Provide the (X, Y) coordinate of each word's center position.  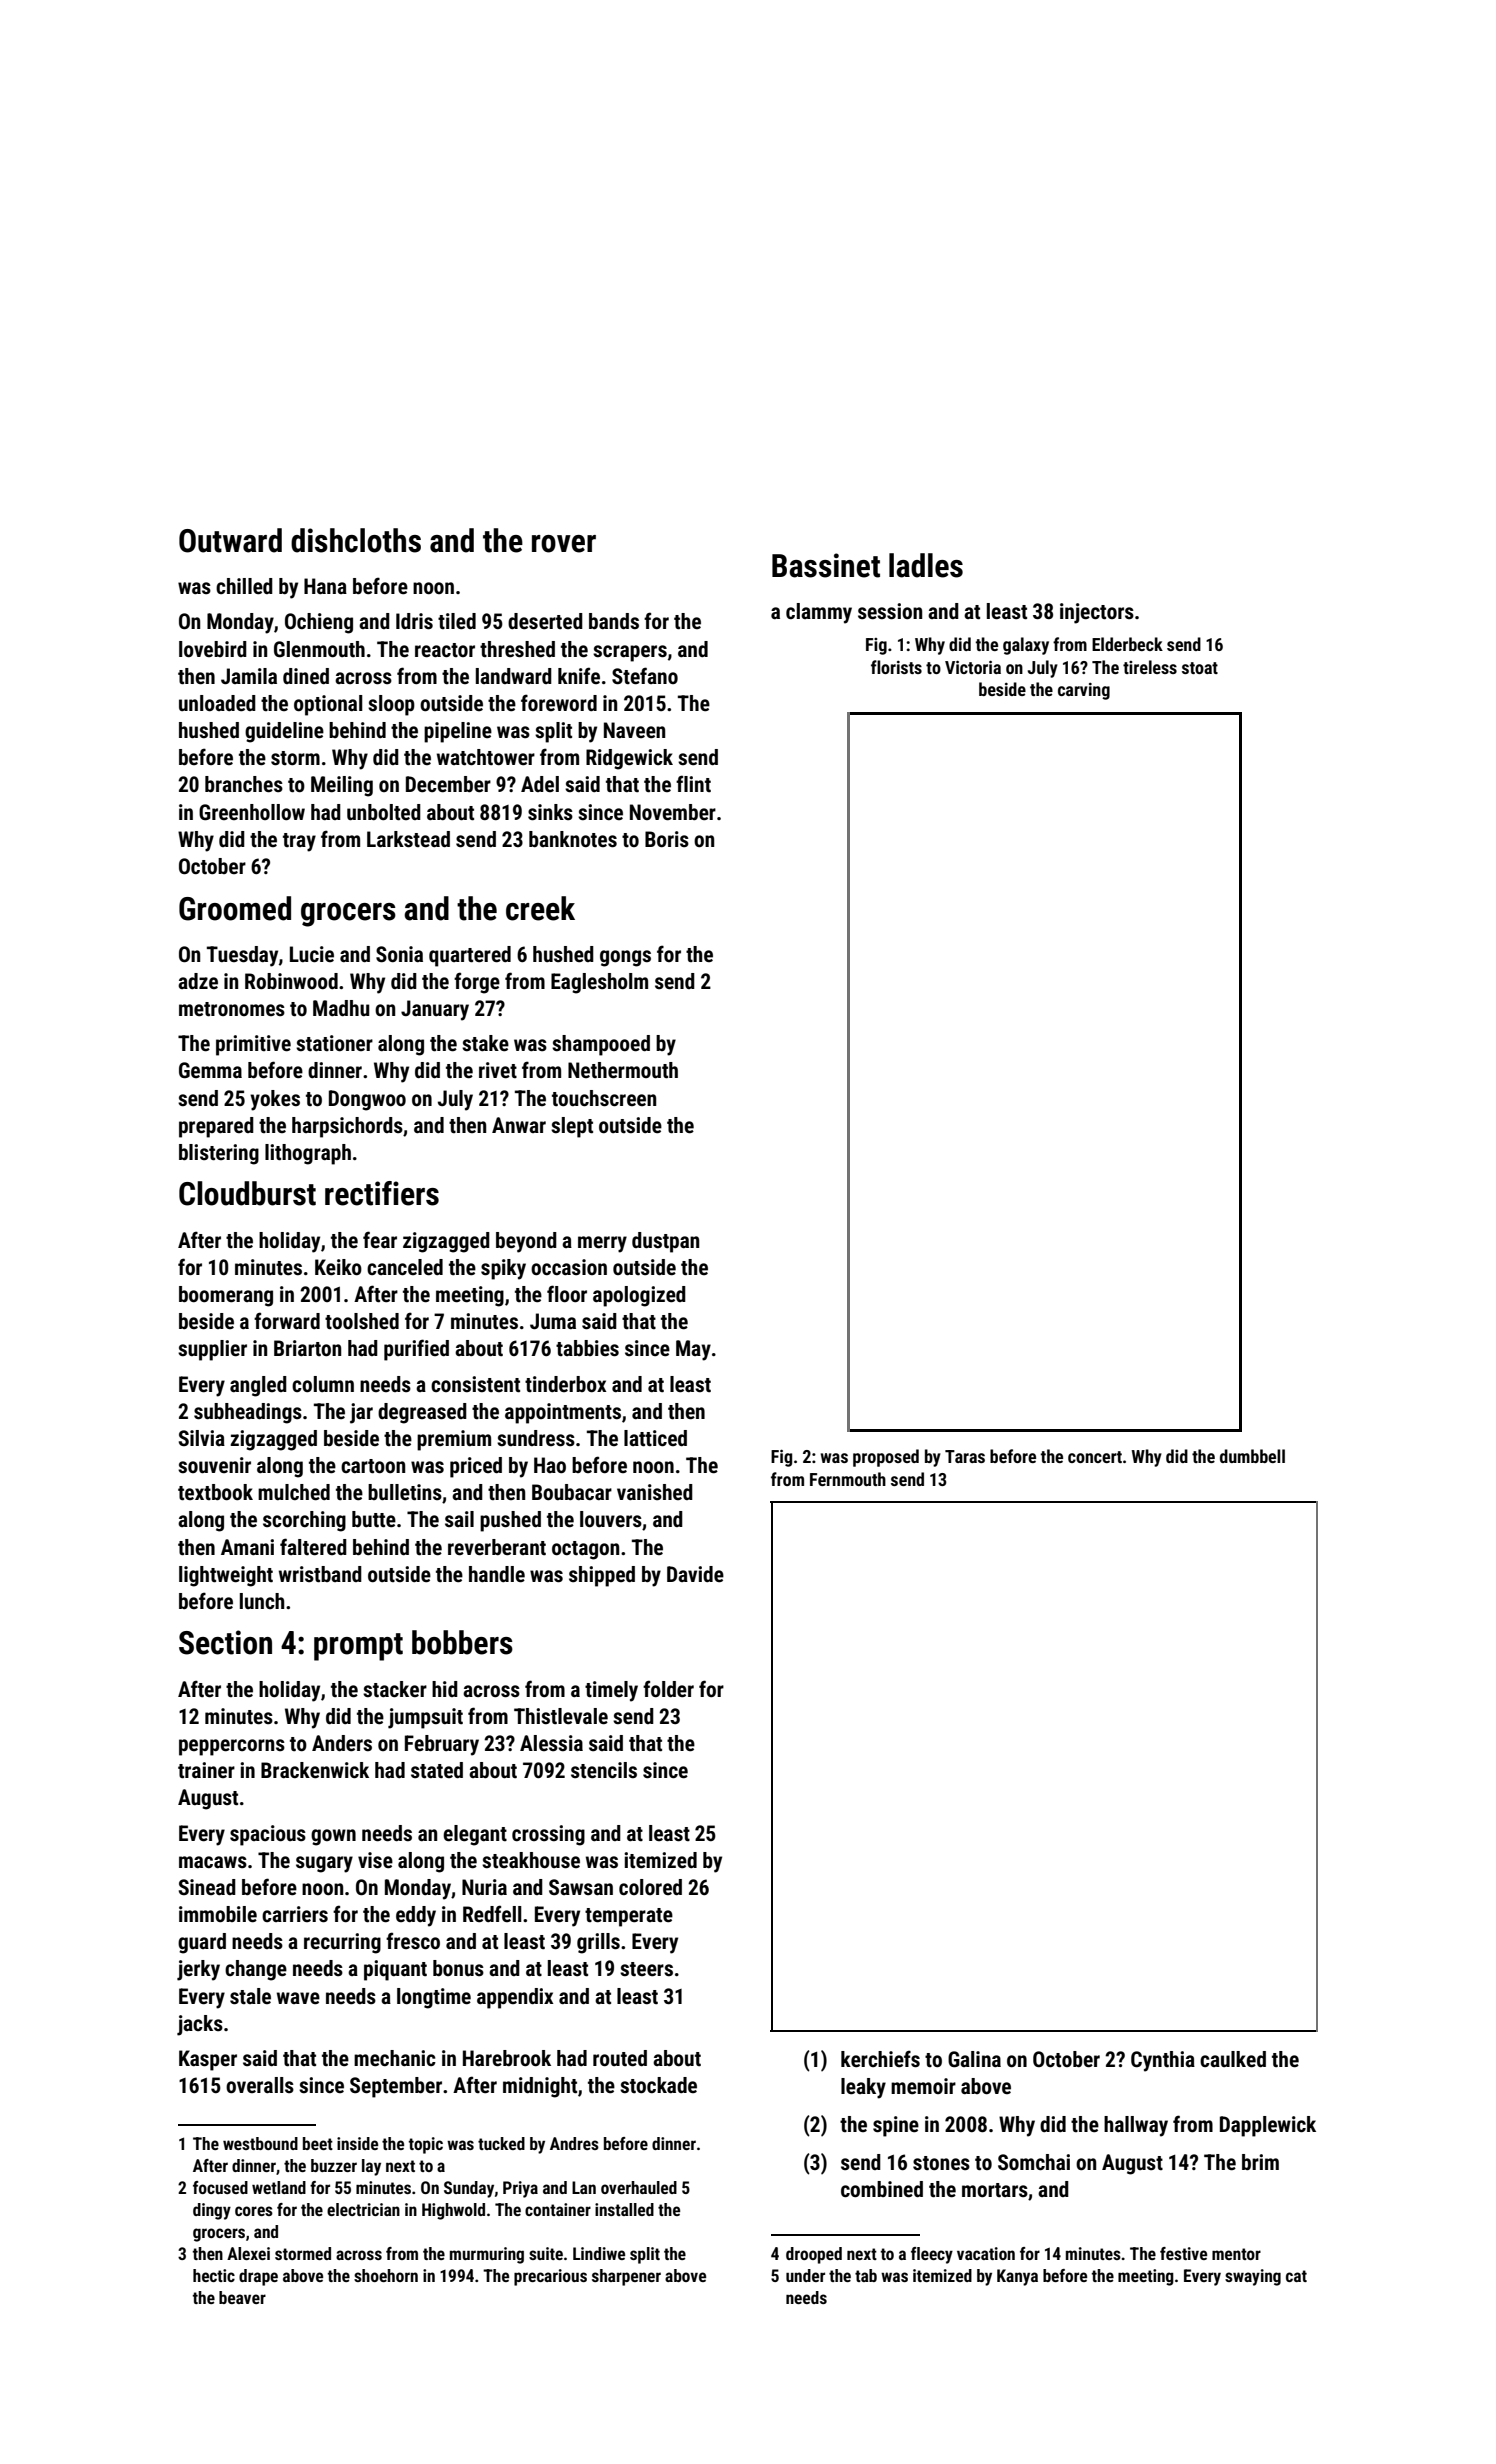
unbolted (384, 812)
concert (1095, 1457)
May (693, 1350)
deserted (545, 621)
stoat (1200, 668)
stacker (395, 1689)
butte (374, 1519)
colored (650, 1887)
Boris (667, 839)
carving (1084, 691)
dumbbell (1252, 1456)
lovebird (213, 649)
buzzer (334, 2165)
